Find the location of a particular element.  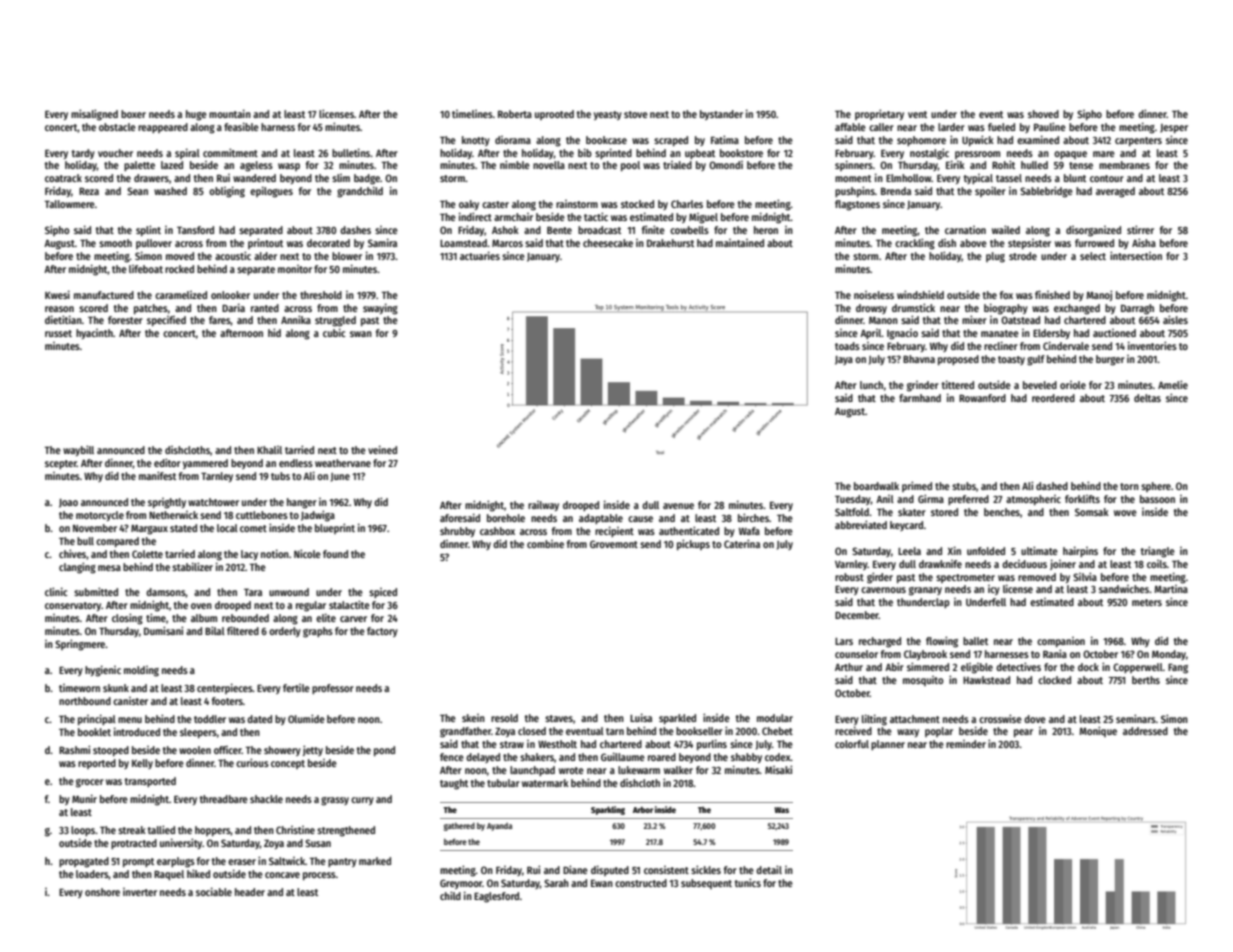

tunics is located at coordinates (748, 882).
